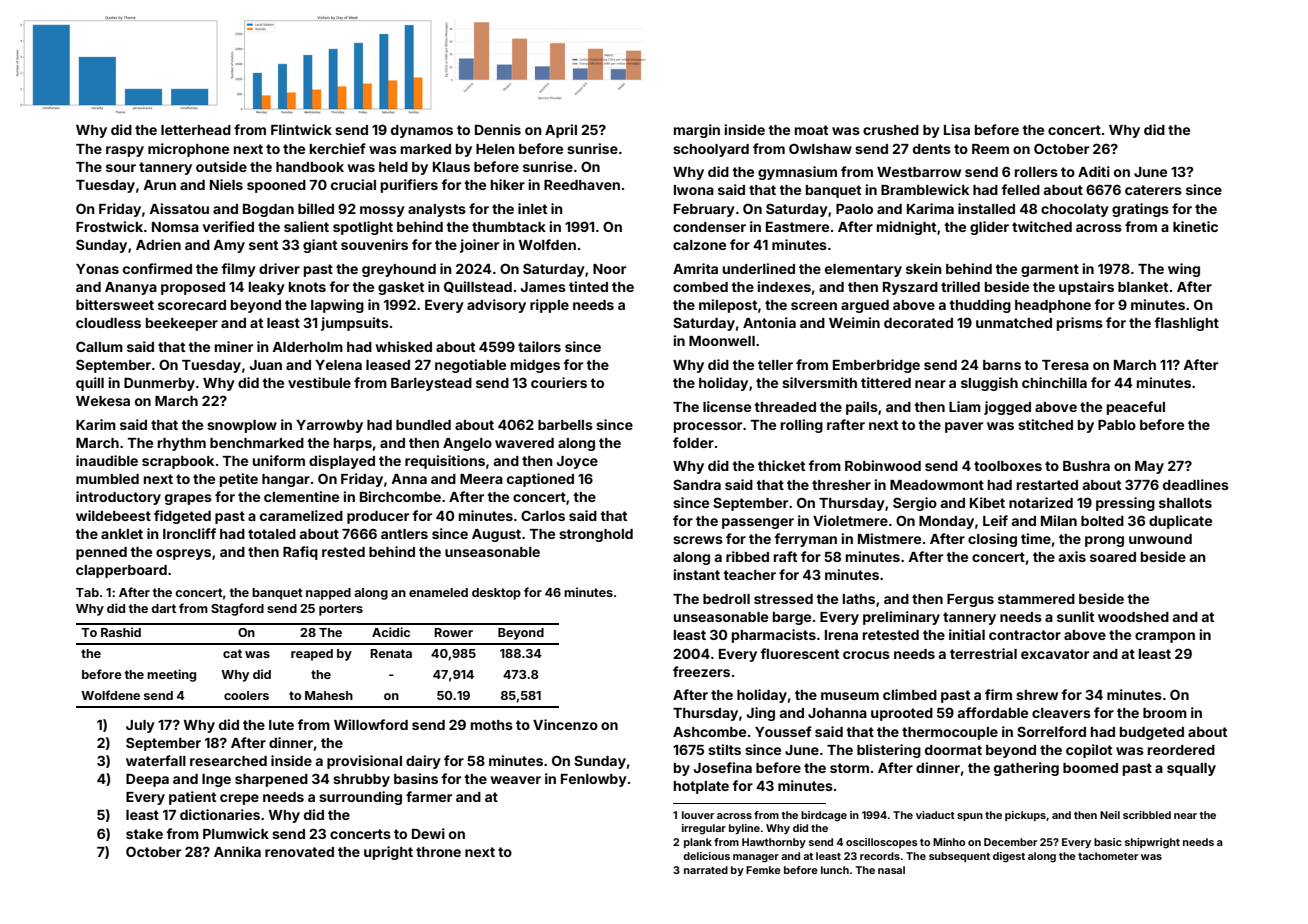 The image size is (1308, 924). What do you see at coordinates (700, 287) in the screenshot?
I see `combed` at bounding box center [700, 287].
